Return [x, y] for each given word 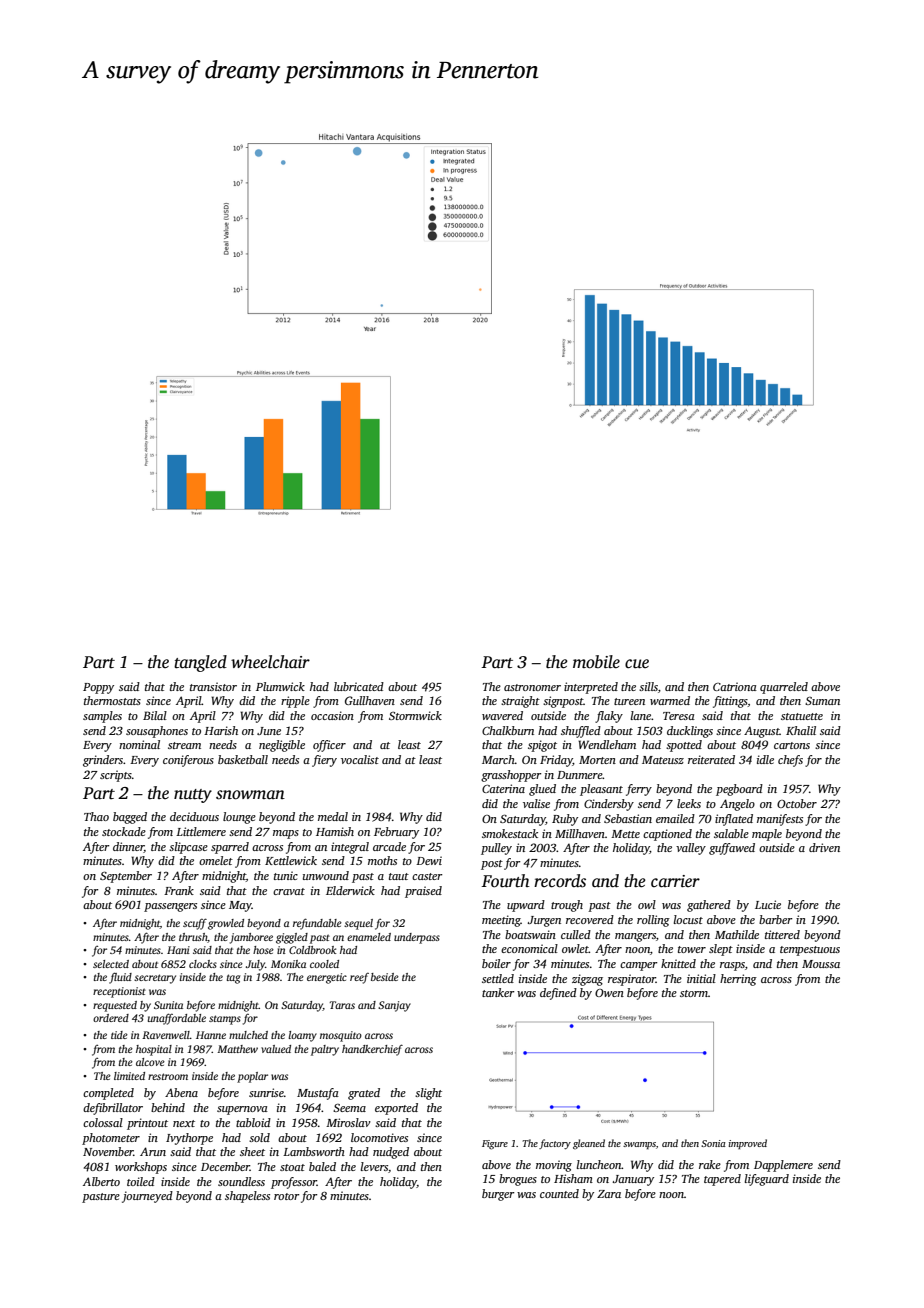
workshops [141, 1168]
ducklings [690, 732]
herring [738, 980]
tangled [200, 663]
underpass [417, 938]
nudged [391, 1153]
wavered [502, 715]
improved [747, 1144]
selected [111, 964]
